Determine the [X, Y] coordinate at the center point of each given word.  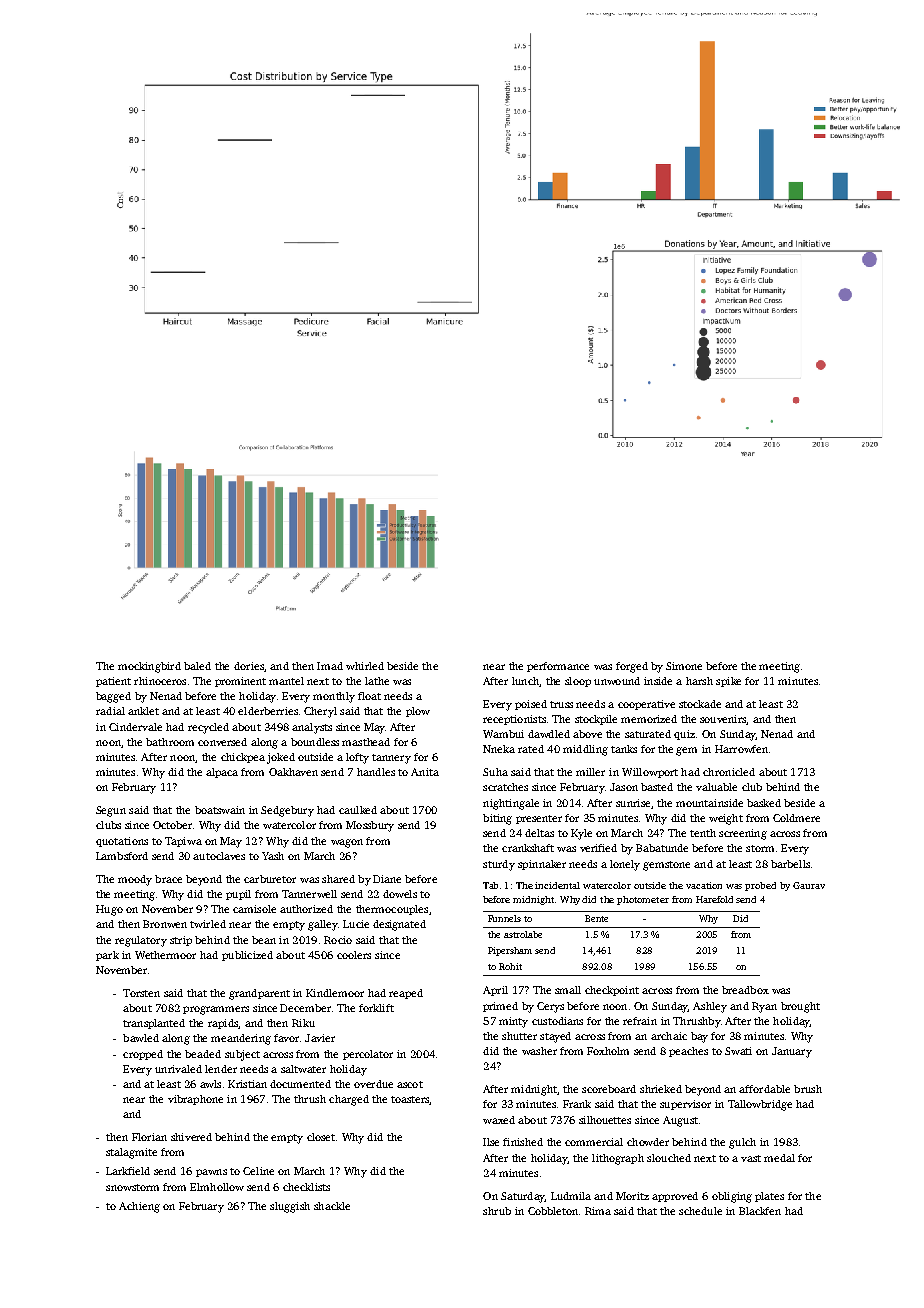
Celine [258, 1171]
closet [321, 1137]
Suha [495, 772]
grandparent [259, 994]
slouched [669, 1158]
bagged [113, 697]
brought [800, 1007]
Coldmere [796, 818]
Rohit [510, 966]
